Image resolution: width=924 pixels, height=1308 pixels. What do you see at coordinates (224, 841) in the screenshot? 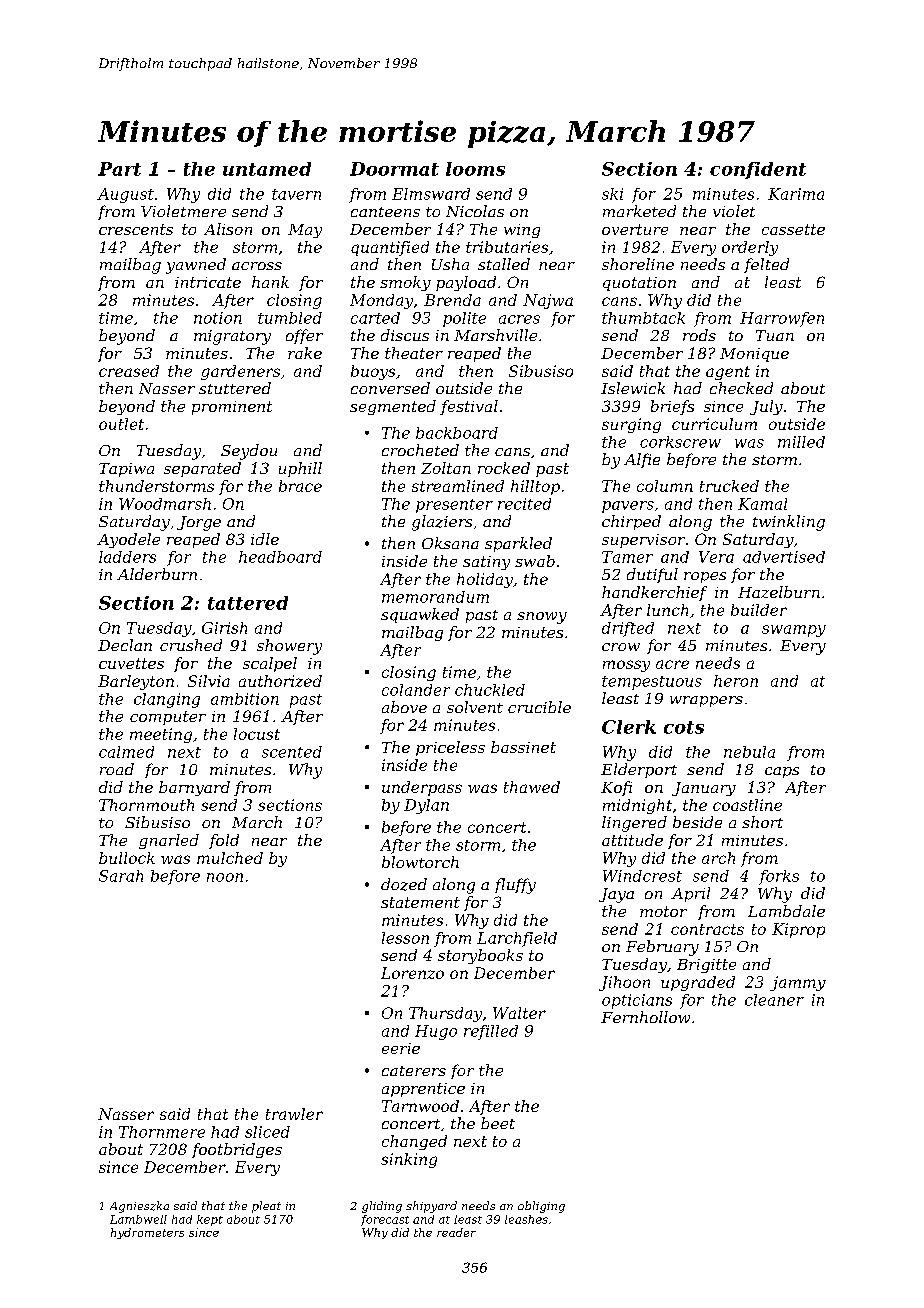
I see `fold` at bounding box center [224, 841].
